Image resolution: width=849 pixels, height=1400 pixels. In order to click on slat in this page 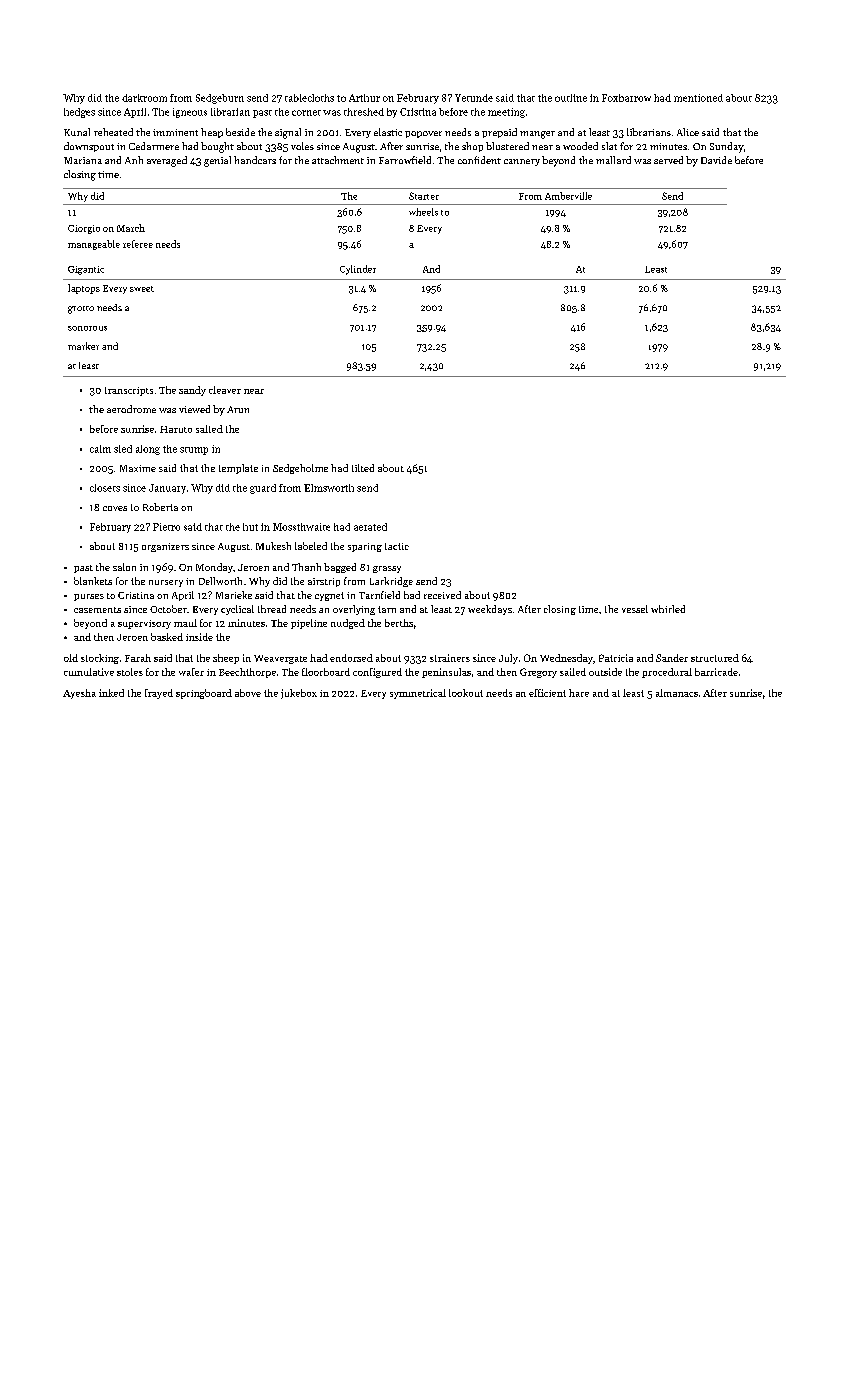, I will do `click(609, 146)`.
